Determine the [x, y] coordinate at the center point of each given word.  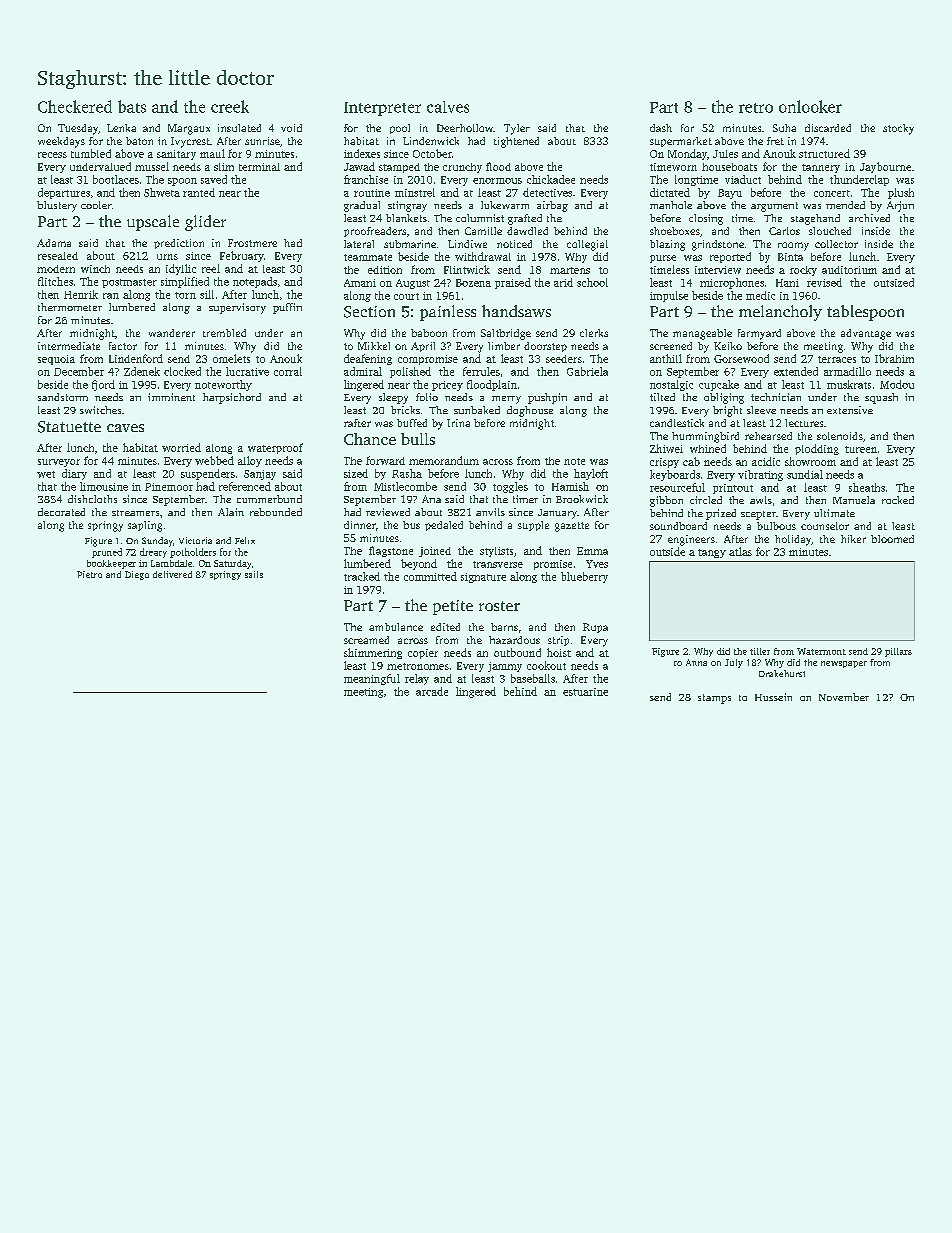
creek [230, 106]
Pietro [89, 574]
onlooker [810, 106]
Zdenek [142, 371]
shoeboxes [675, 231]
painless [448, 313]
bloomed [892, 539]
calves [448, 107]
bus [411, 525]
